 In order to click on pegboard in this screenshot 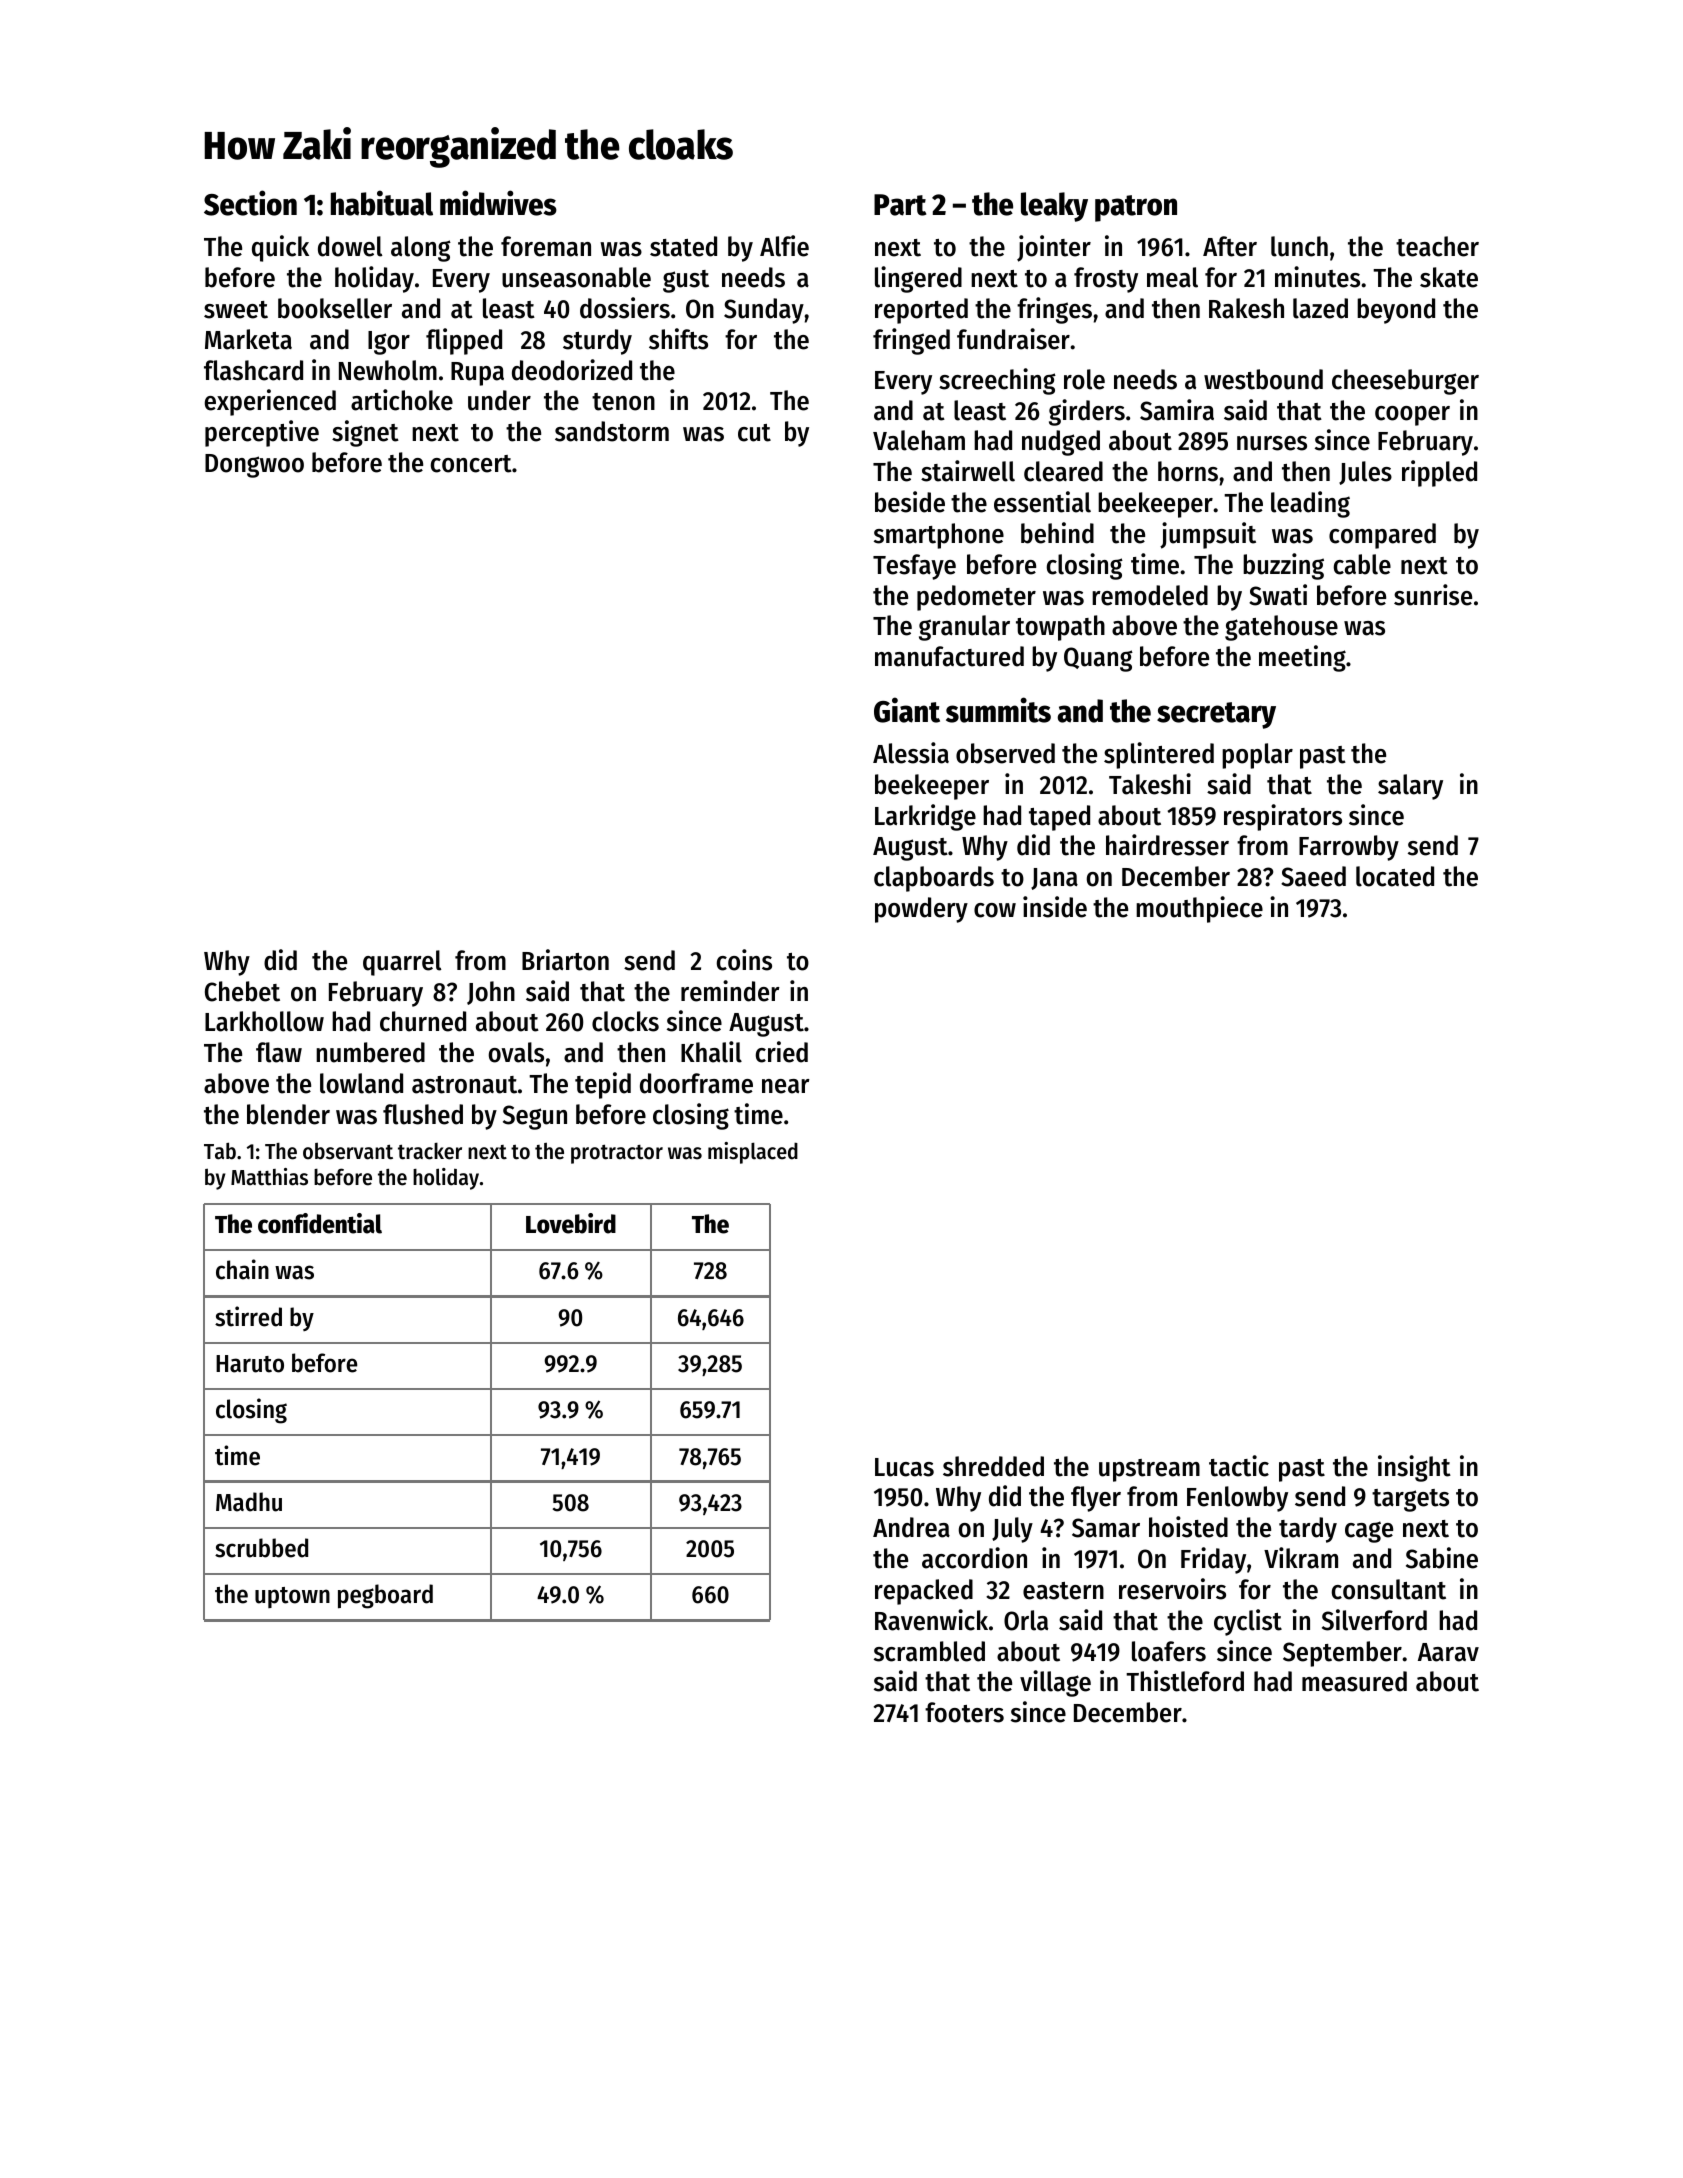, I will do `click(385, 1596)`.
